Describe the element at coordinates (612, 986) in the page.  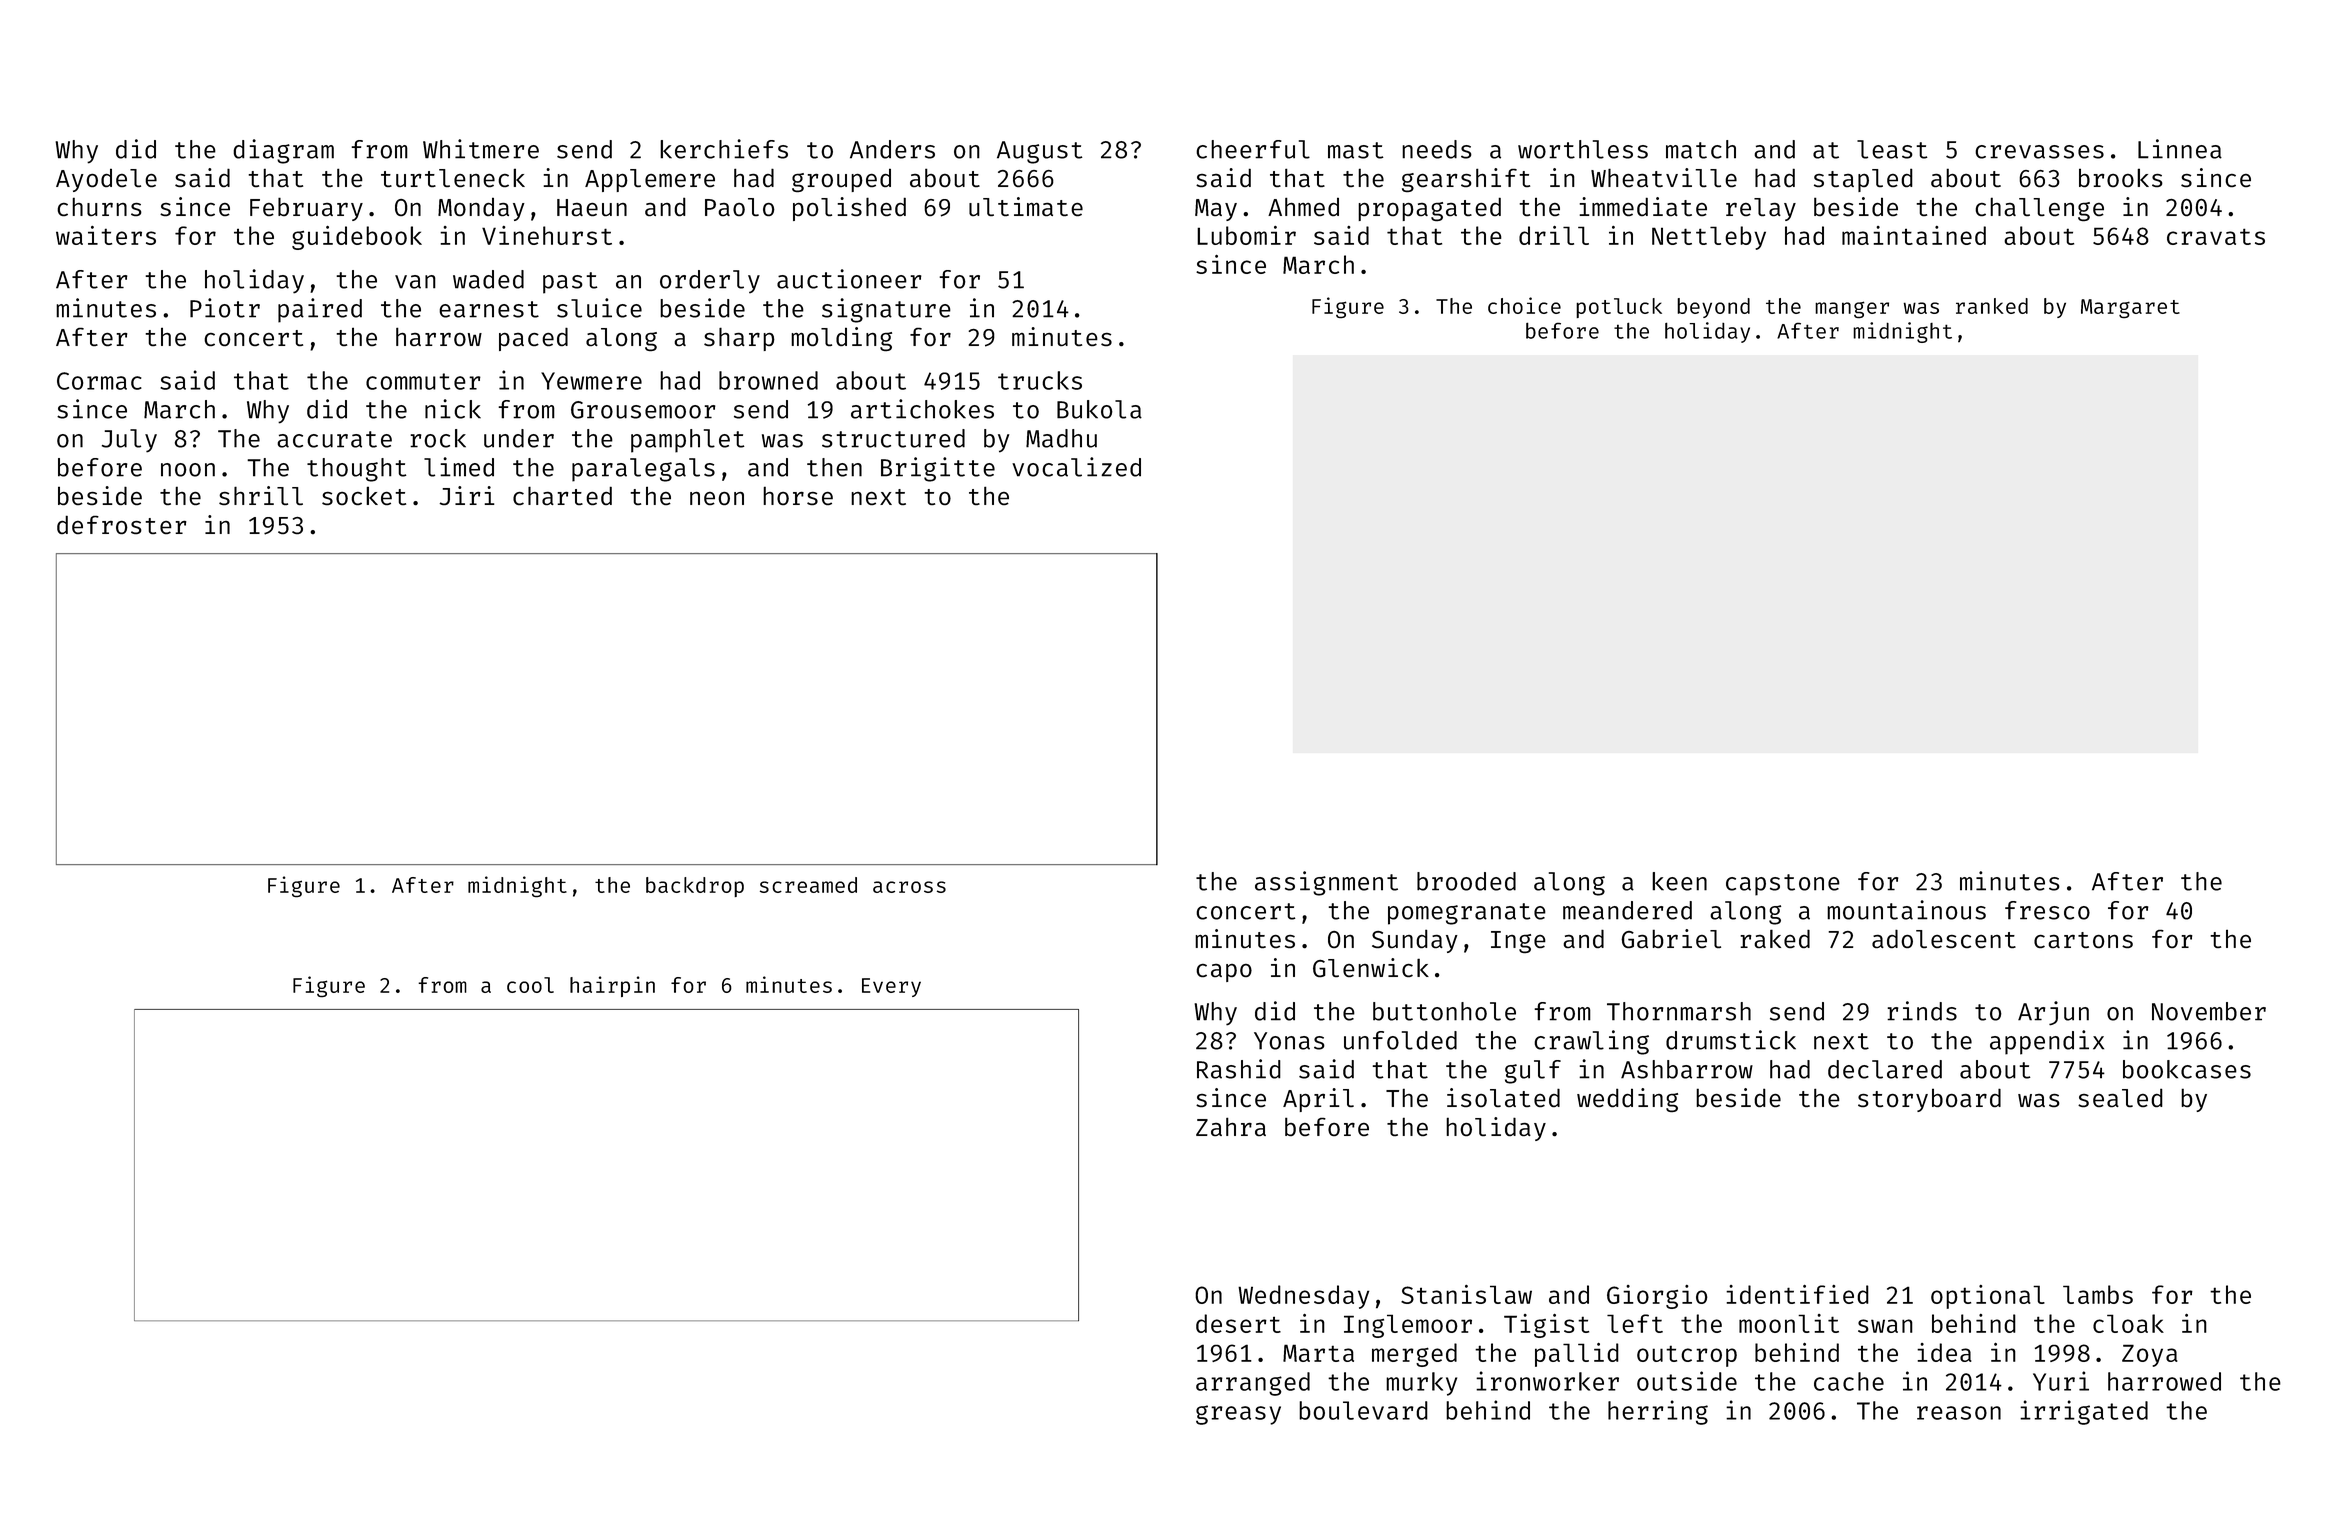
I see `hairpin` at that location.
